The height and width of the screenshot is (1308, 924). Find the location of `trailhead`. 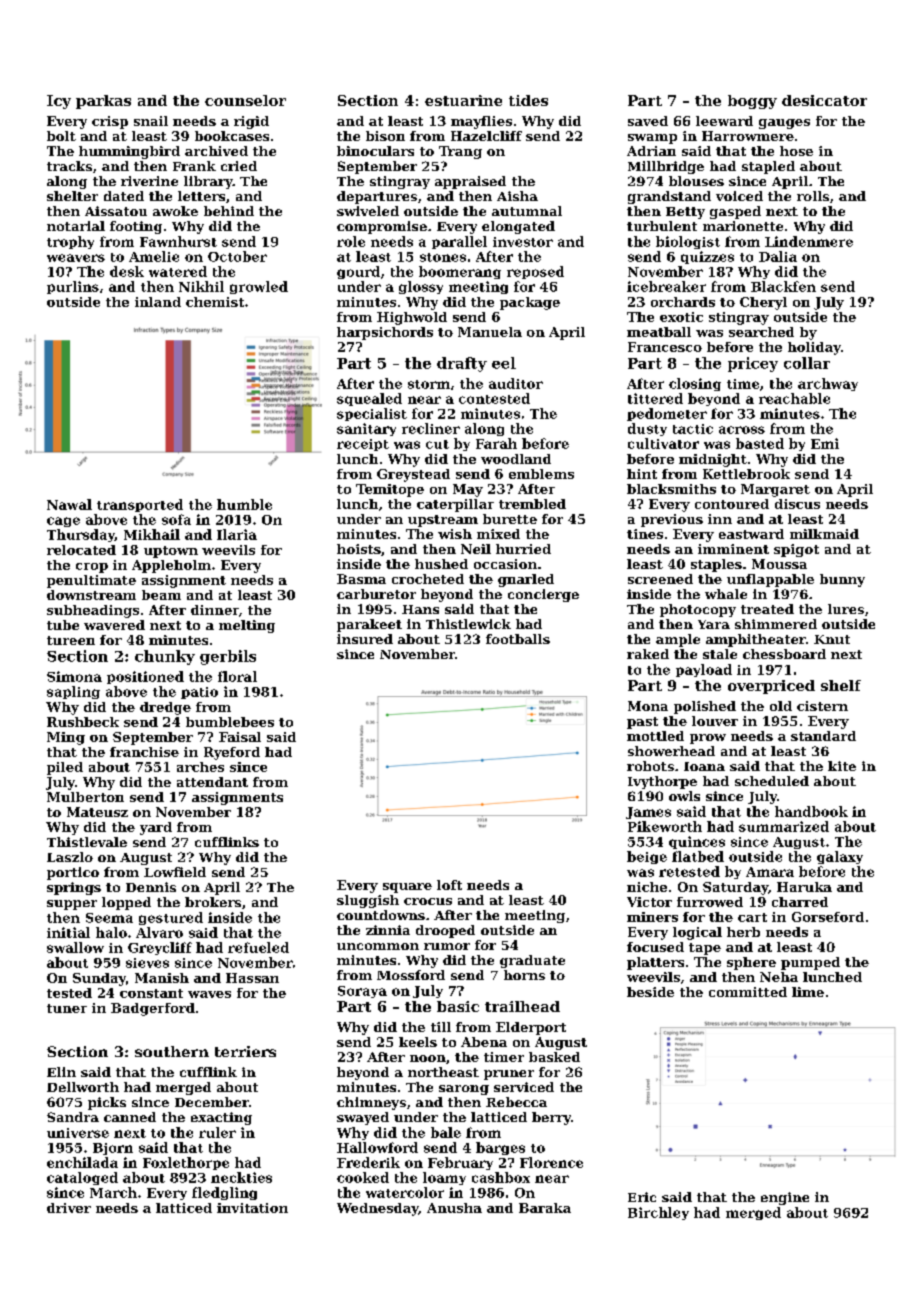

trailhead is located at coordinates (522, 1006).
